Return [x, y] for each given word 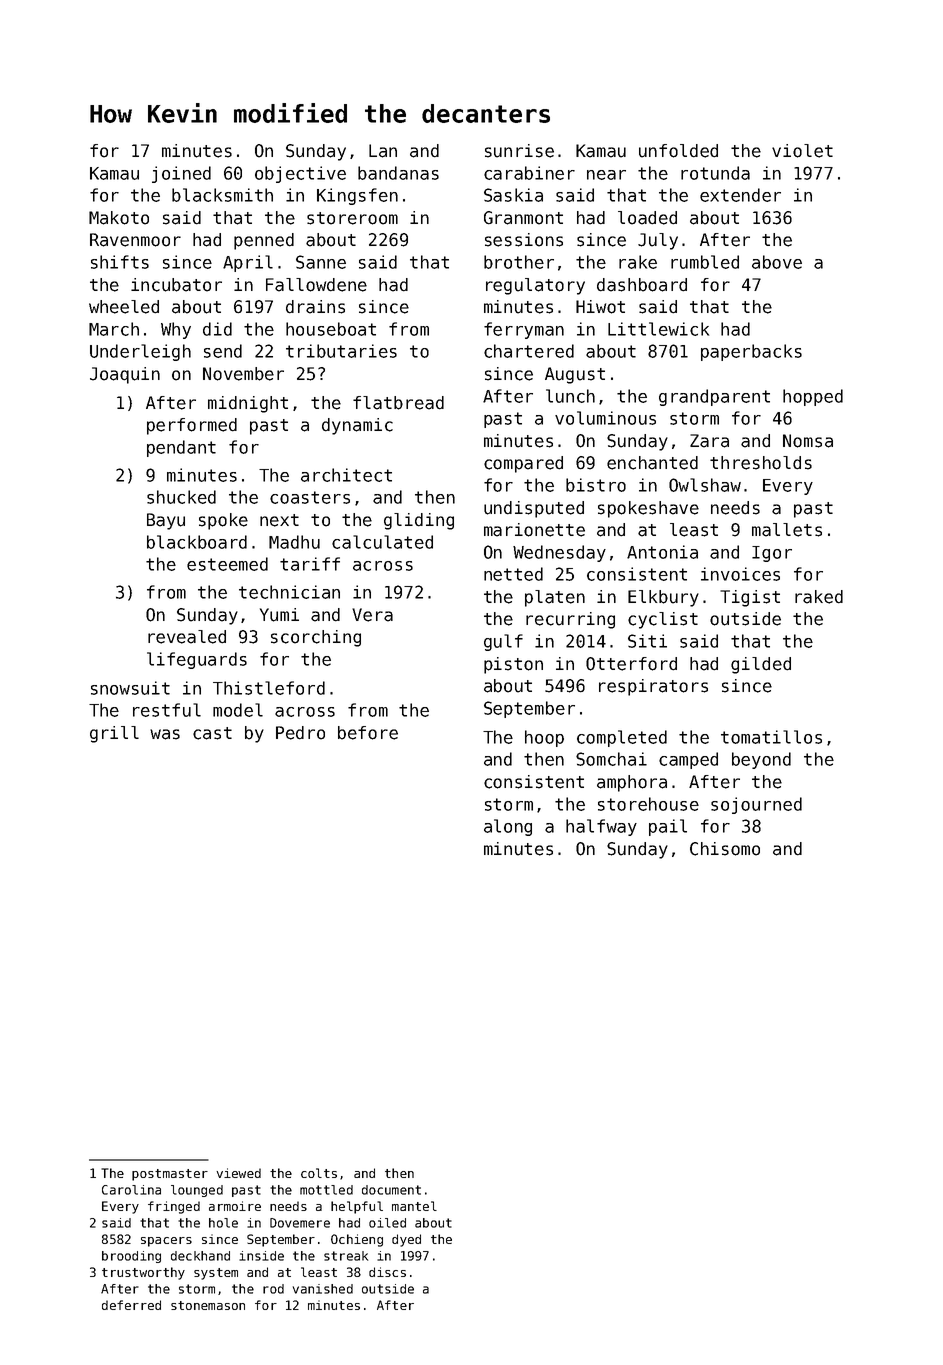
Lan [383, 151]
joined [181, 174]
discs [387, 1272]
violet [802, 151]
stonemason [208, 1305]
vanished [323, 1289]
